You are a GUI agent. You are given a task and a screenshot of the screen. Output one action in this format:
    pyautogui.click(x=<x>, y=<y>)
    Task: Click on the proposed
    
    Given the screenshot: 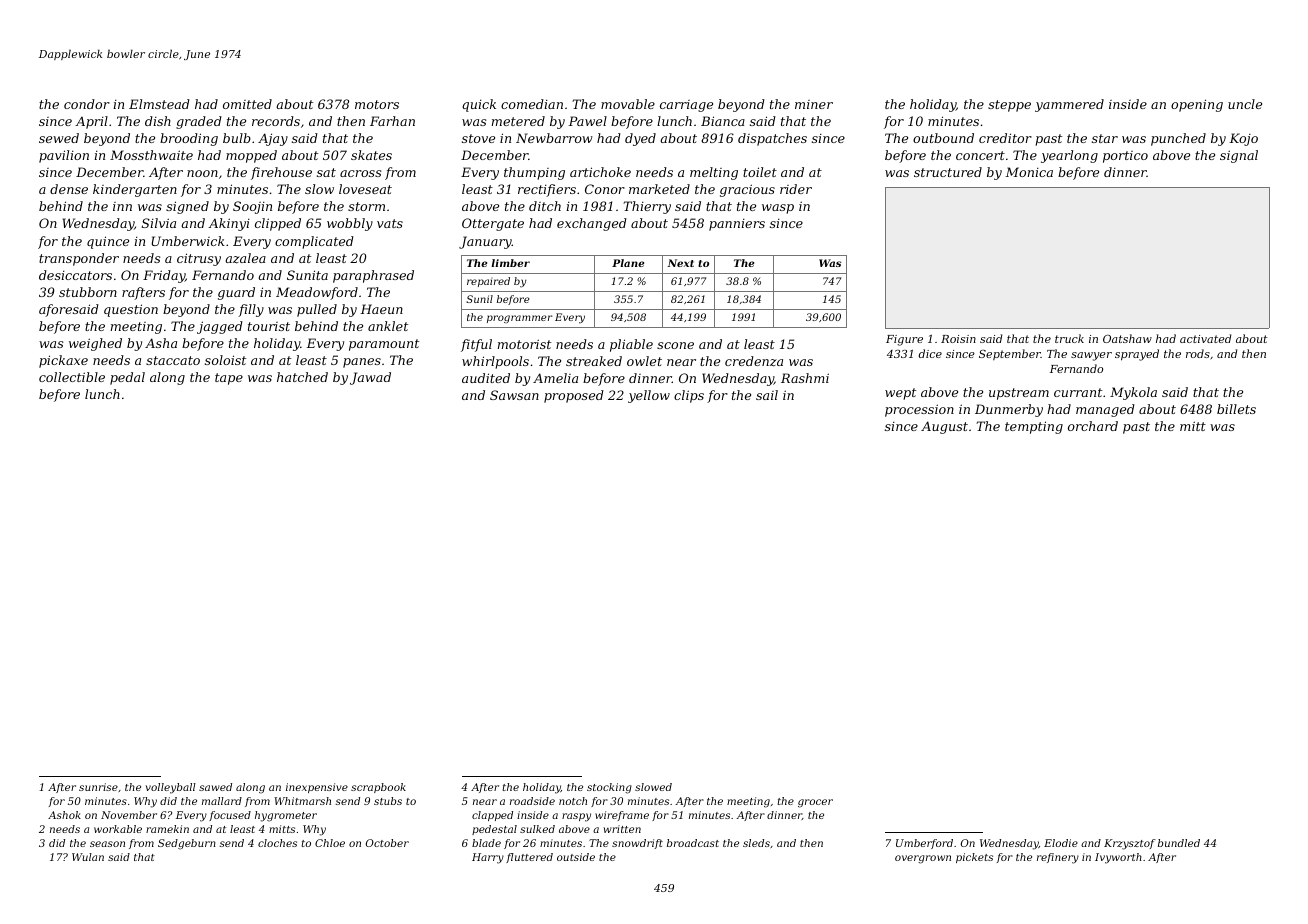 What is the action you would take?
    pyautogui.click(x=574, y=396)
